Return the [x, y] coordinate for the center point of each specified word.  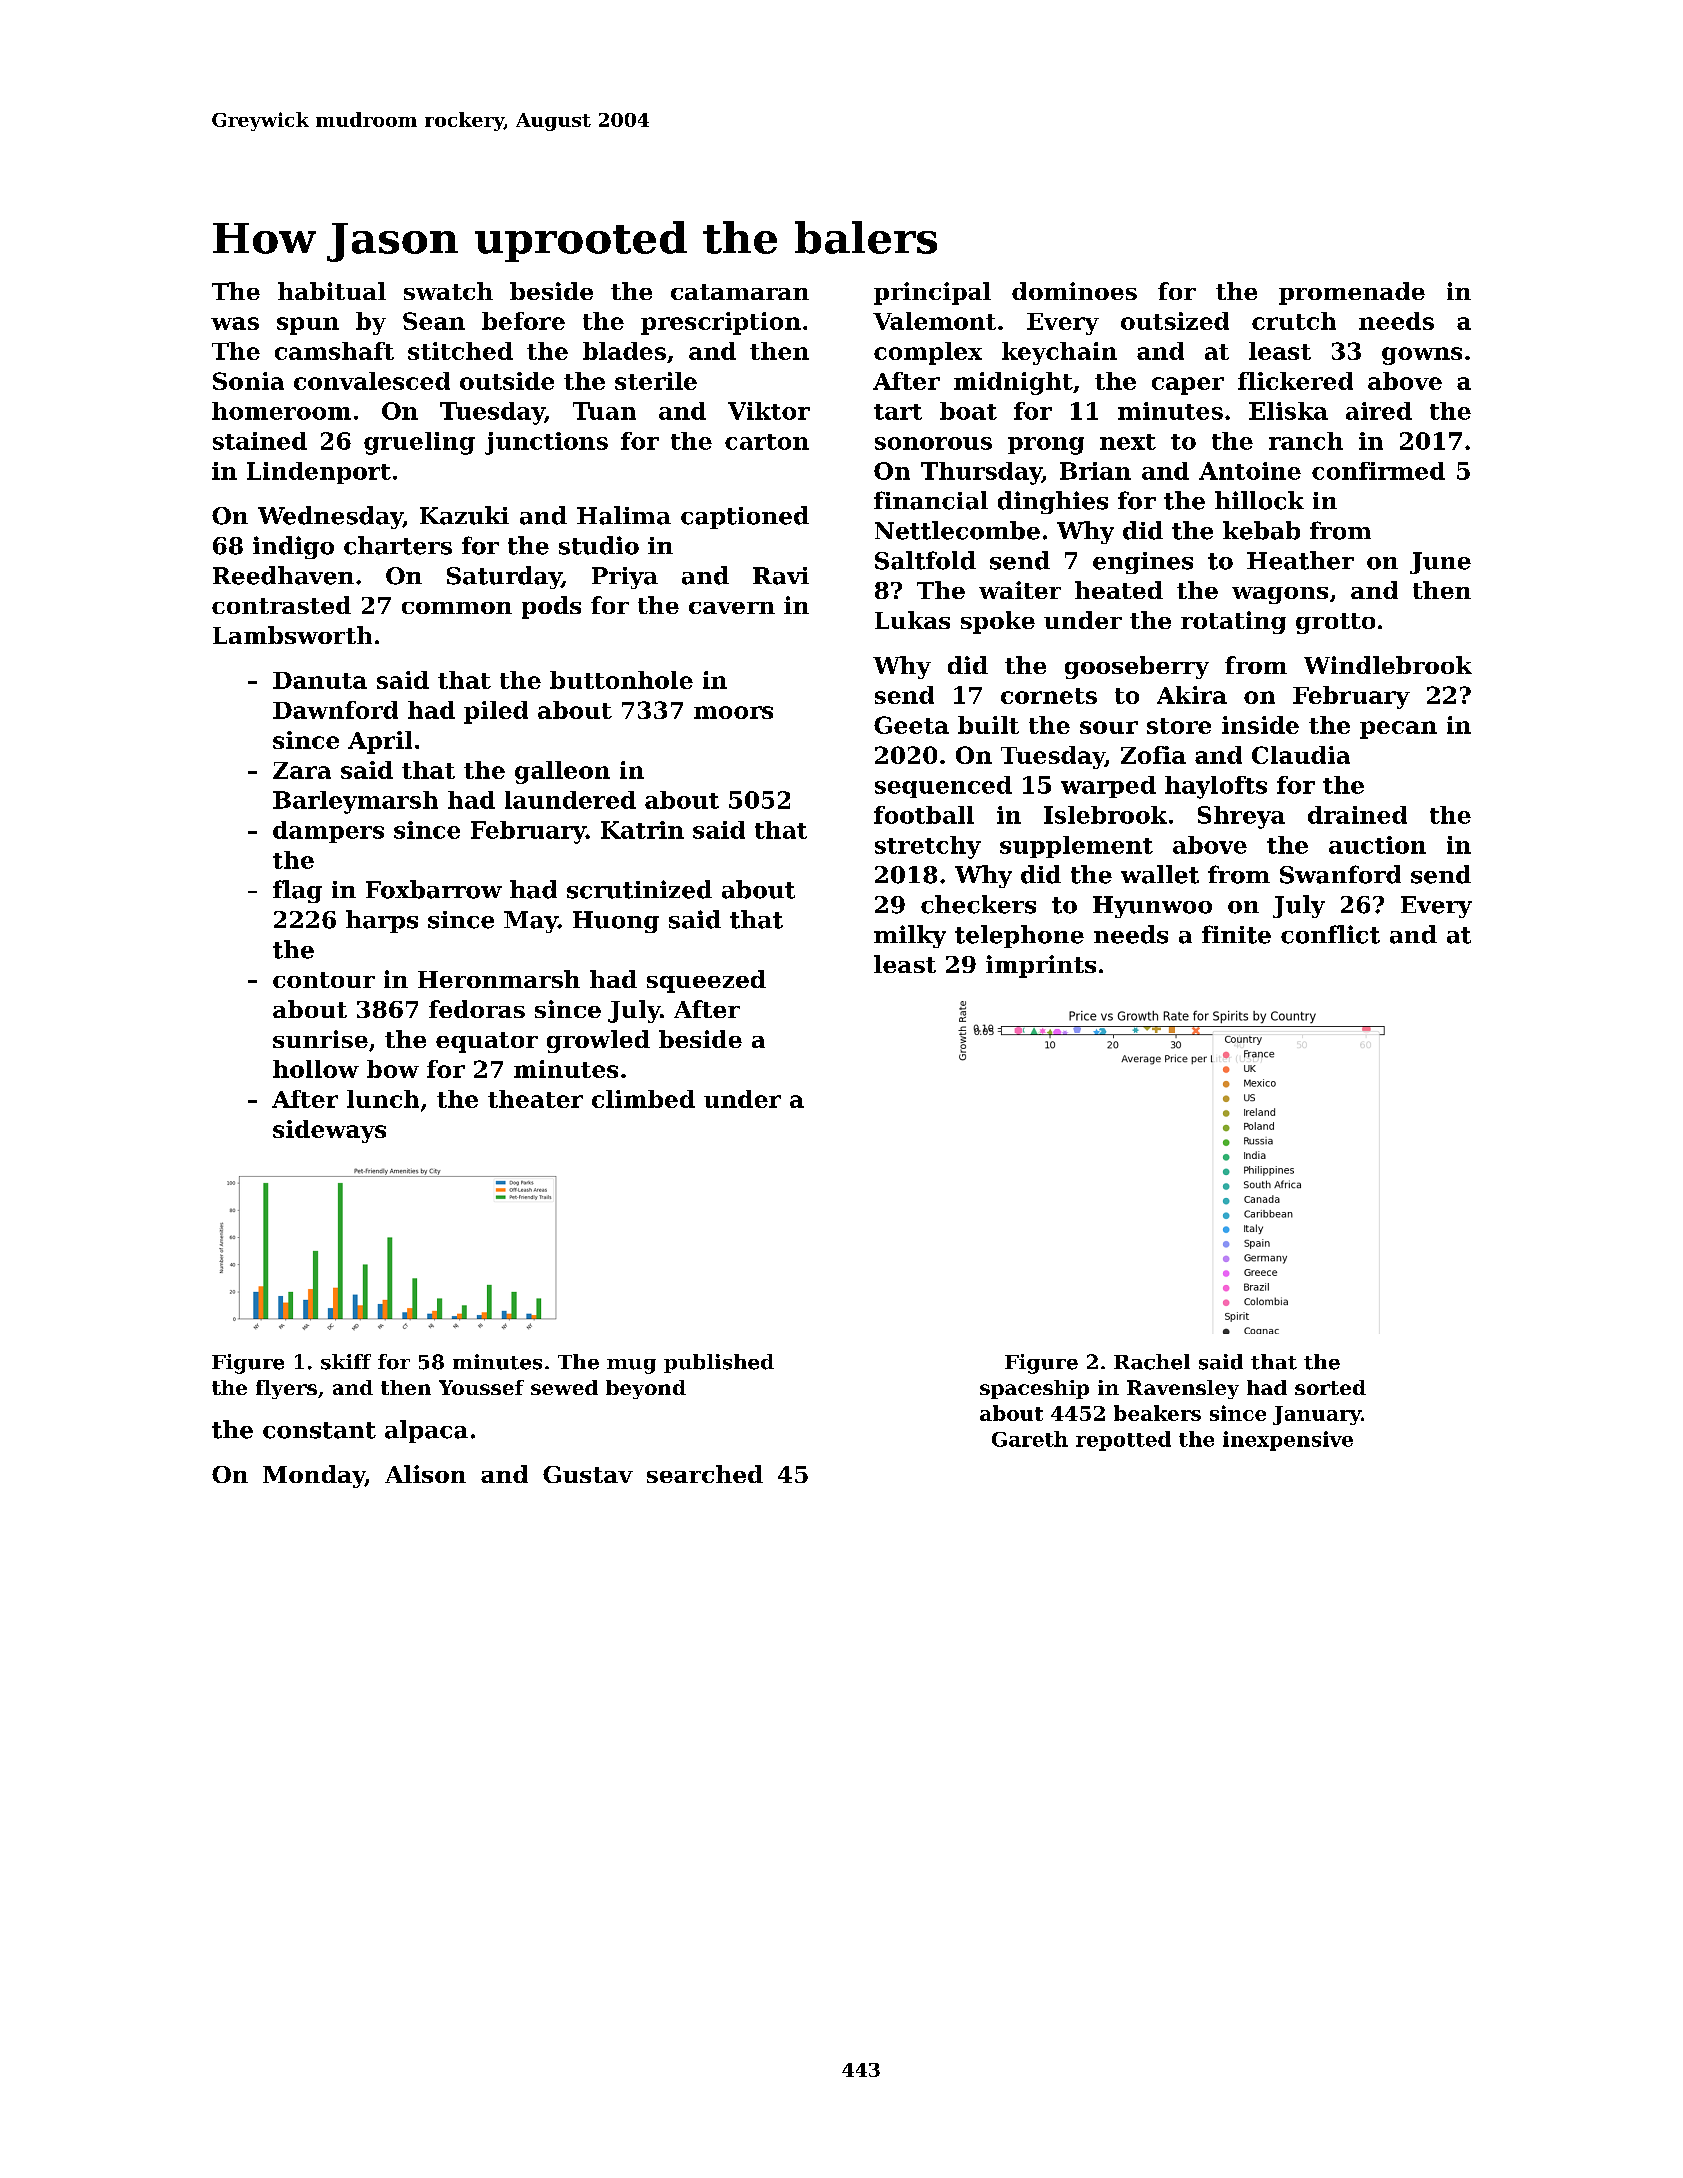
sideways [329, 1131]
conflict [1330, 934]
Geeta [911, 725]
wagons [1280, 595]
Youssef [481, 1387]
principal [932, 293]
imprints [1041, 966]
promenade [1352, 293]
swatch [448, 291]
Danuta [320, 680]
